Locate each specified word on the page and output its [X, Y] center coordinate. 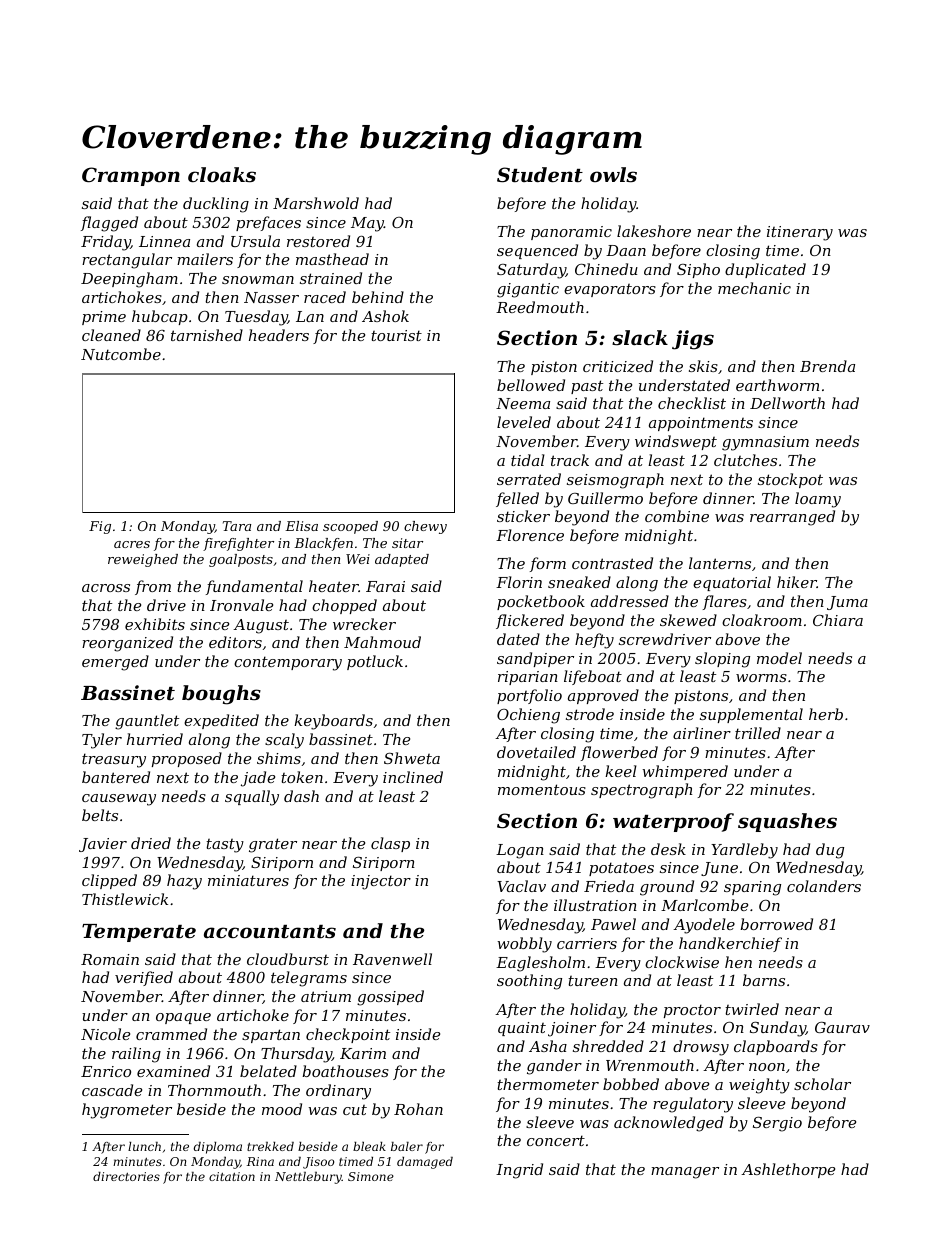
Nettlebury [308, 1178]
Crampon [131, 176]
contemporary [288, 663]
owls [613, 175]
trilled [758, 733]
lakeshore [654, 231]
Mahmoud [382, 642]
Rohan [418, 1109]
